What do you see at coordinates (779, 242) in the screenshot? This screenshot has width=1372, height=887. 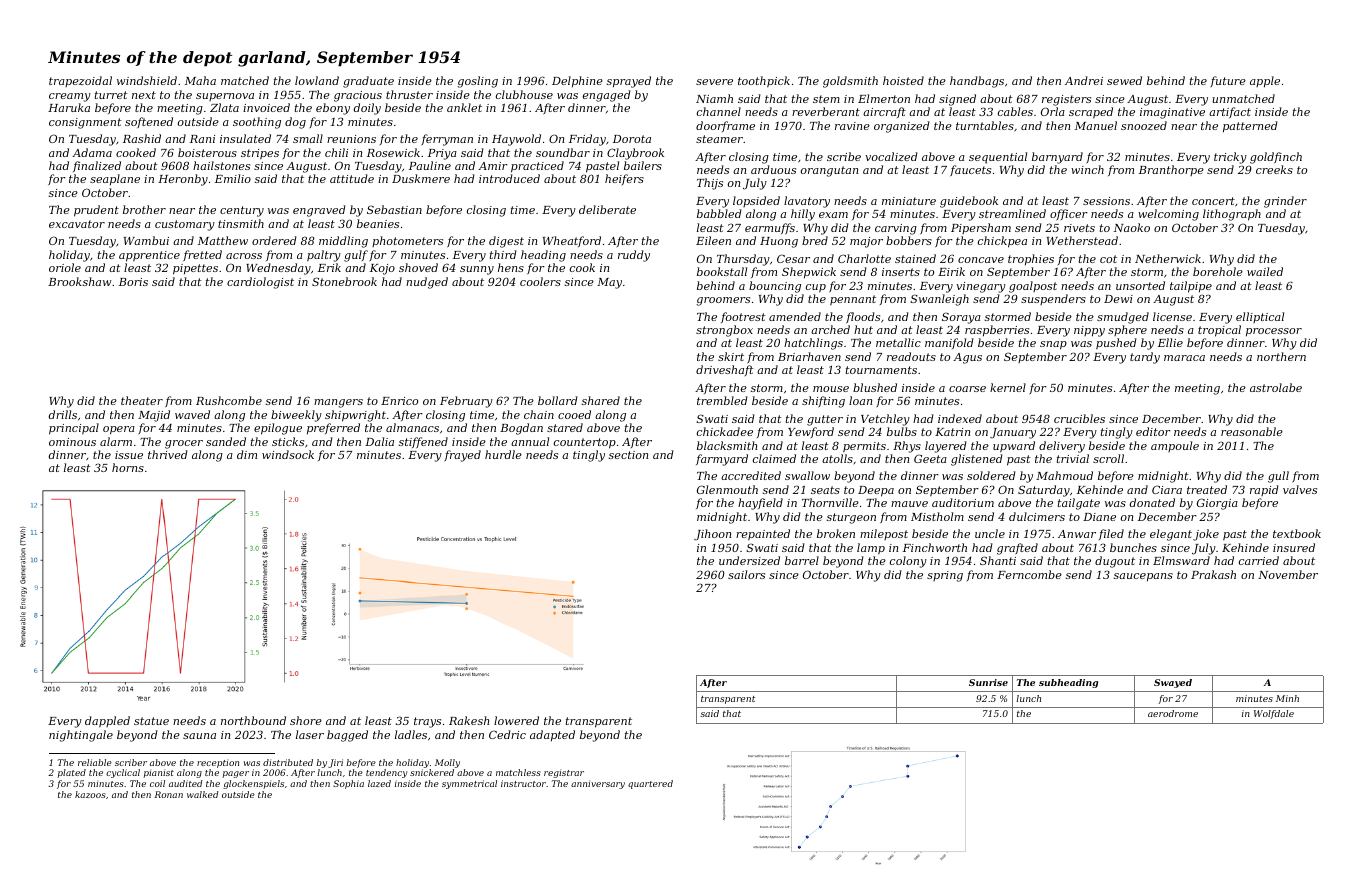 I see `Huong` at bounding box center [779, 242].
